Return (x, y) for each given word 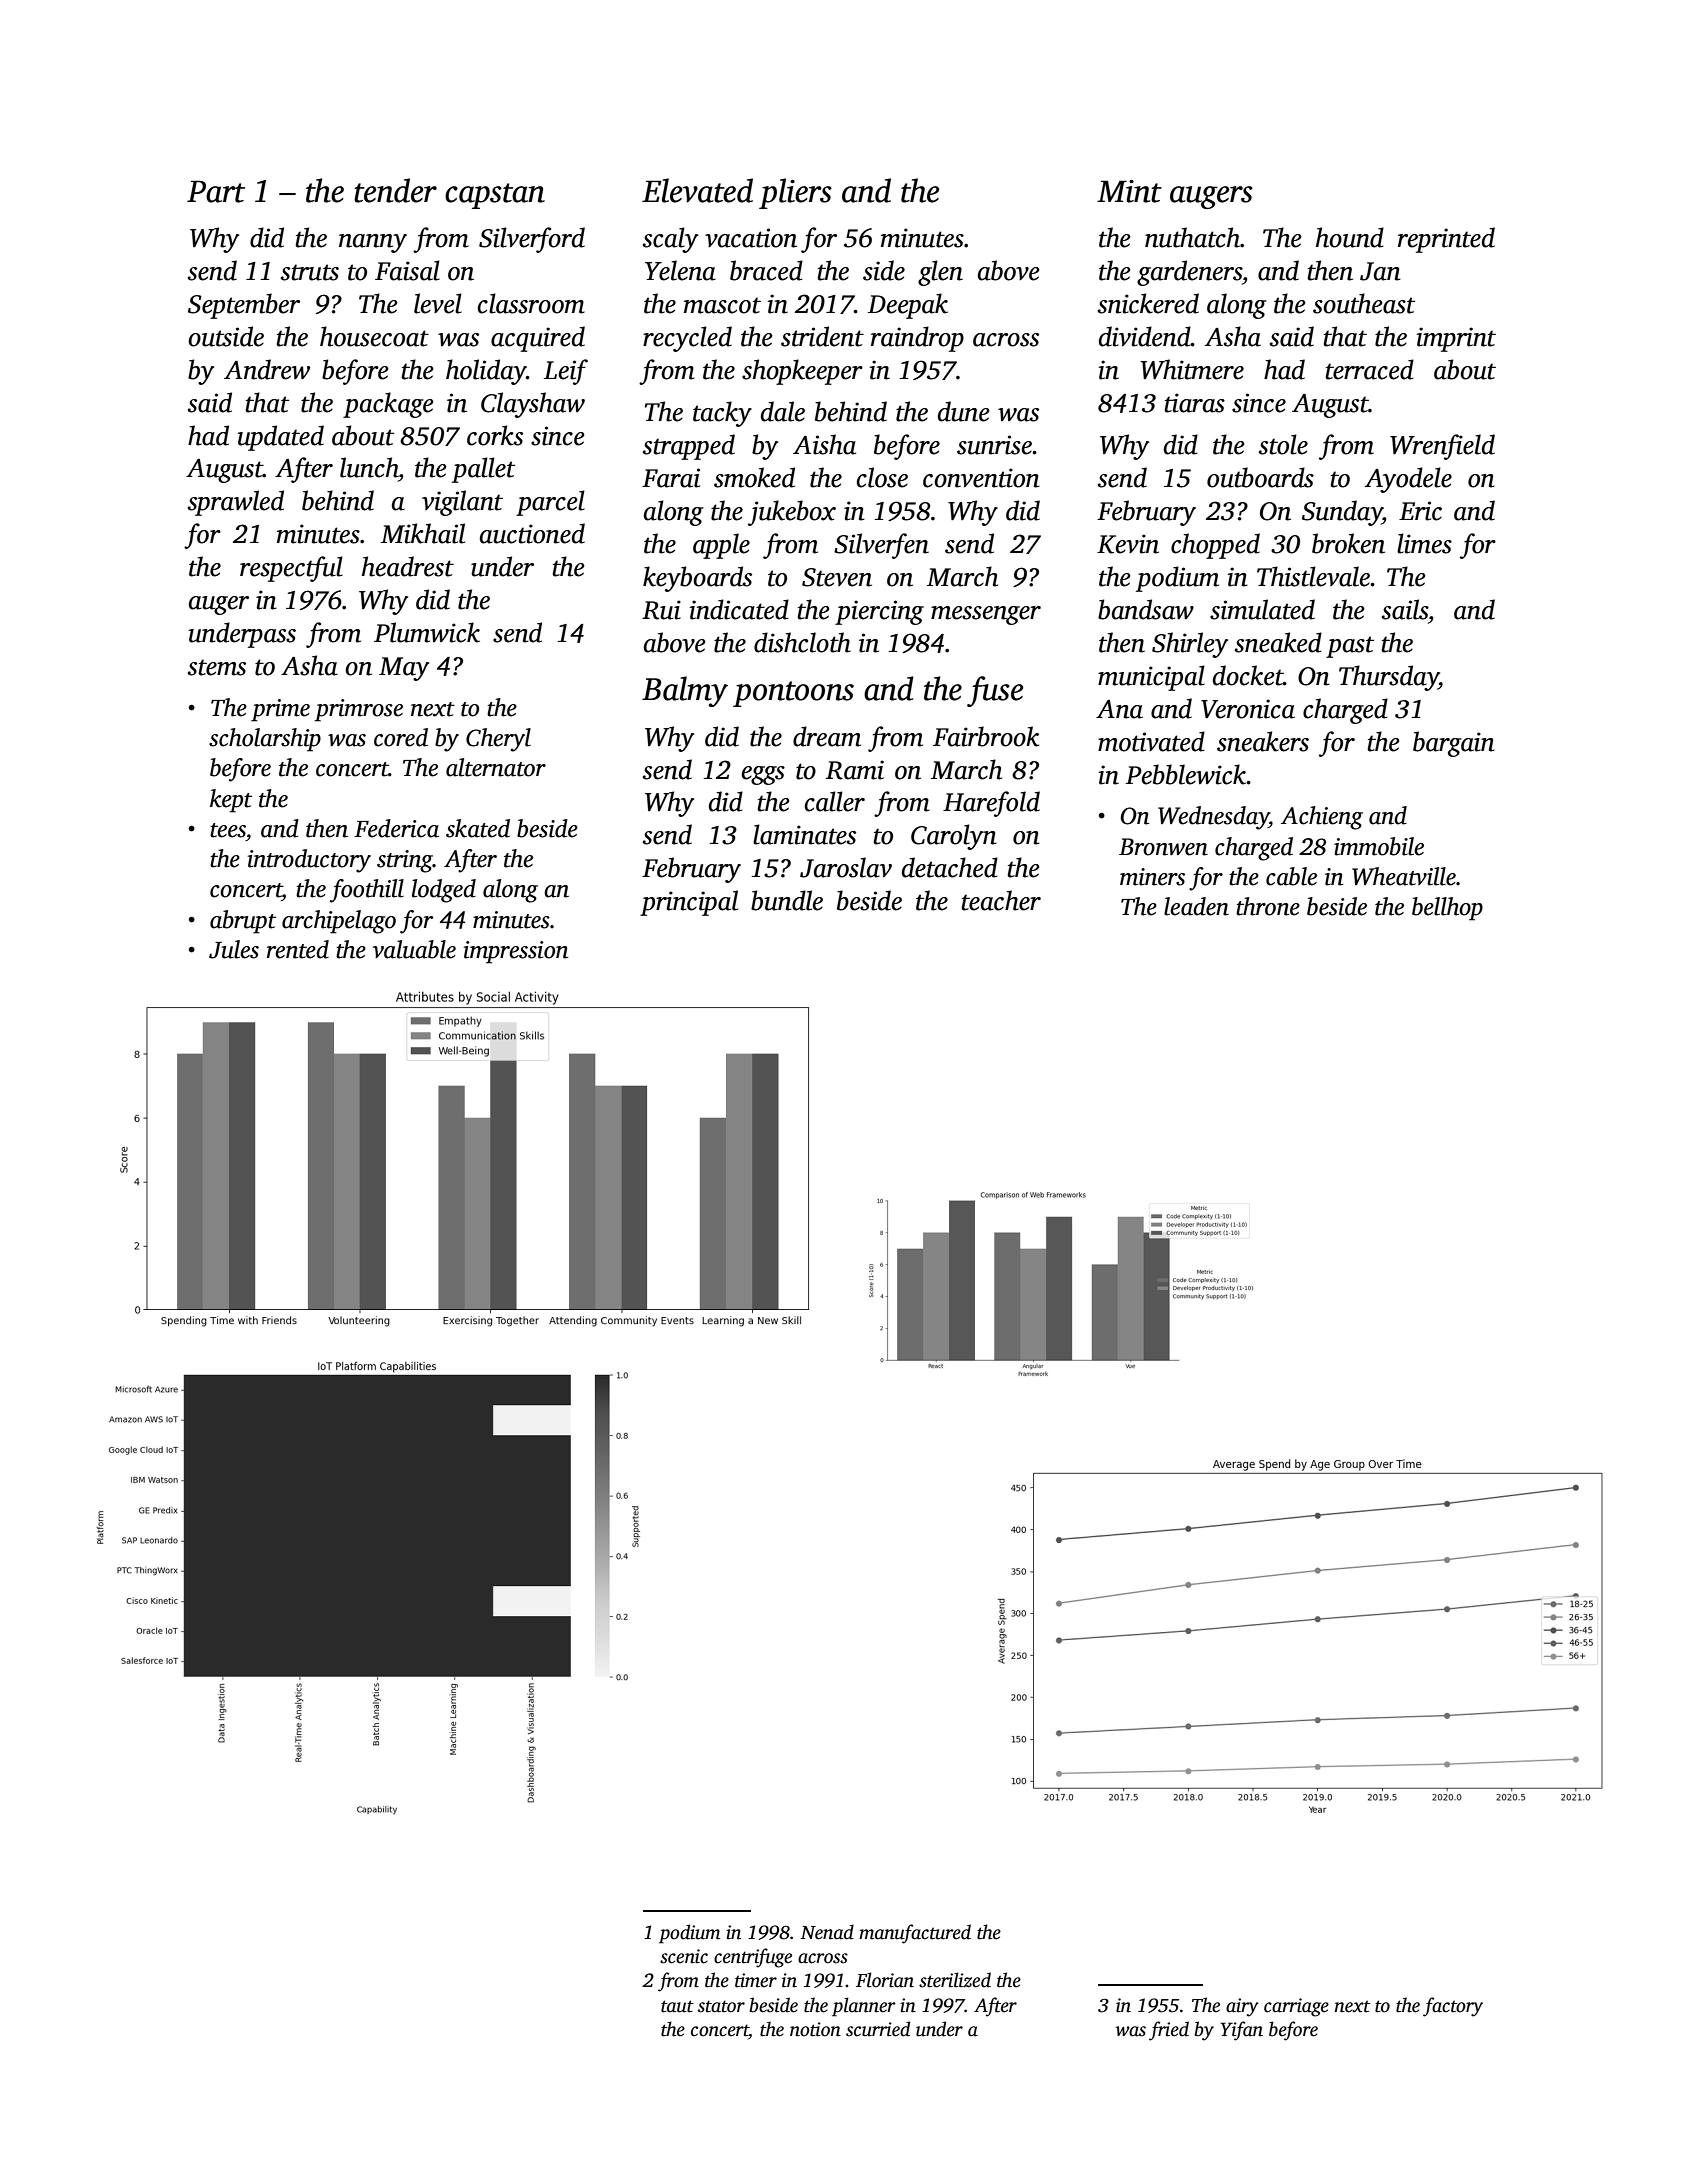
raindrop (917, 339)
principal (689, 903)
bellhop (1447, 909)
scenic (684, 1956)
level (438, 303)
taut (677, 2006)
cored (401, 737)
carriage (1296, 2007)
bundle (787, 900)
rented (298, 949)
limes (1424, 543)
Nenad (827, 1932)
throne (1268, 906)
